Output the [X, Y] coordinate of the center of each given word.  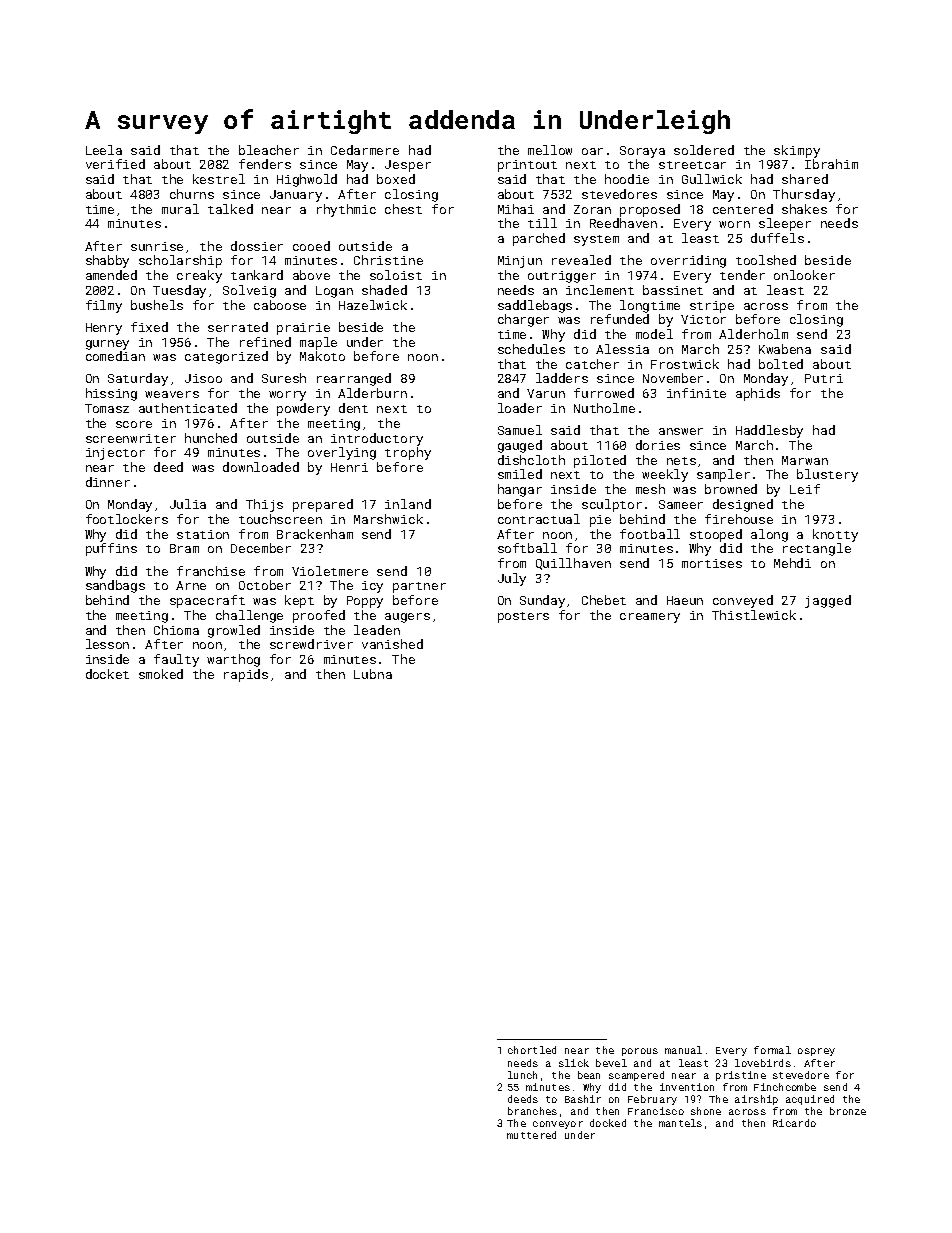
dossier [257, 246]
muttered [531, 1135]
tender [742, 275]
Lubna [373, 674]
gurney [107, 345]
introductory [377, 439]
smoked [161, 674]
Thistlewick [754, 615]
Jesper [408, 166]
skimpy [797, 151]
